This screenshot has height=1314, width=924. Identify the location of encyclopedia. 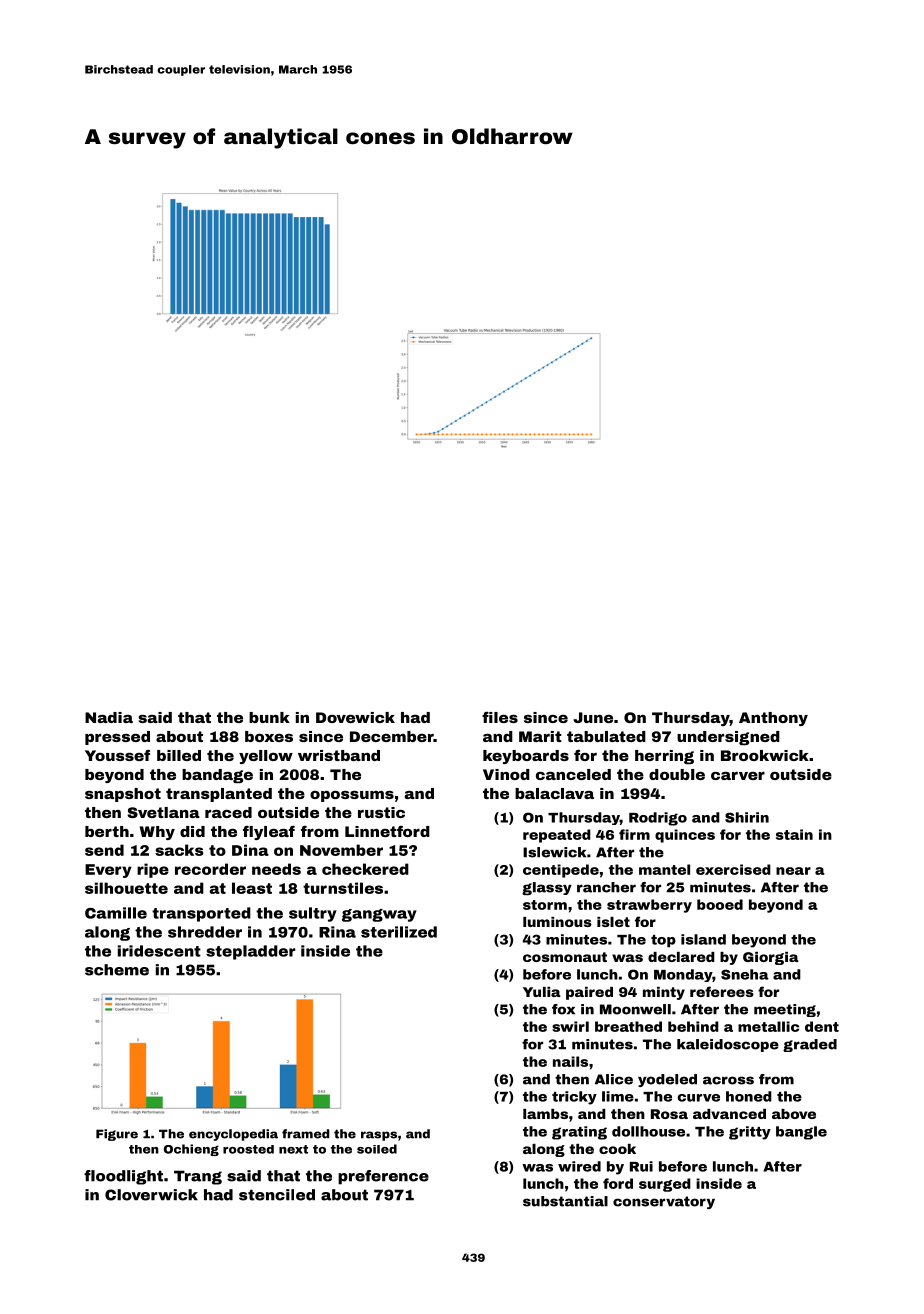
(233, 1135).
